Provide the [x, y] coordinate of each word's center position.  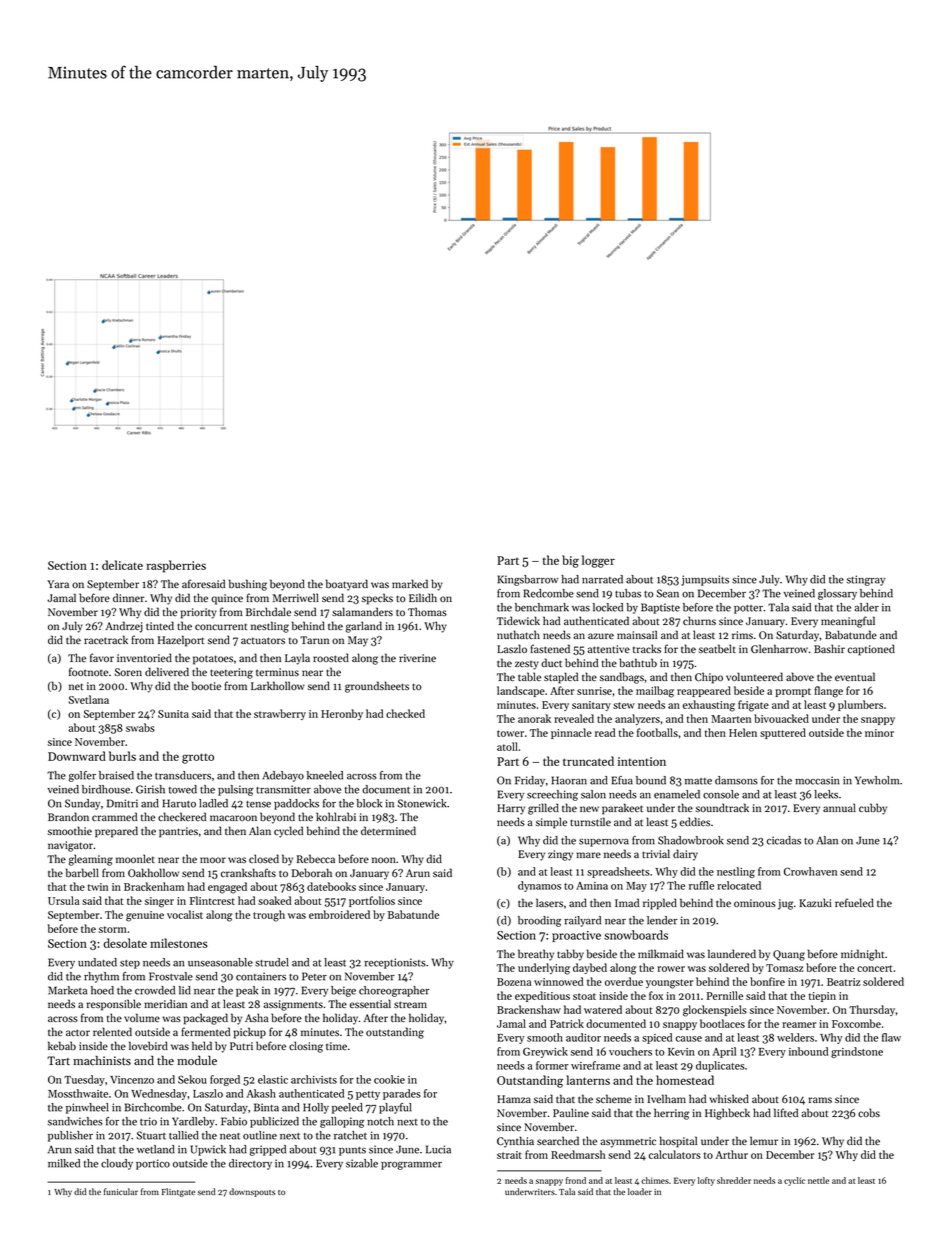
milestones [179, 943]
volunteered [754, 676]
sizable [362, 1163]
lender [662, 920]
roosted [331, 657]
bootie [206, 685]
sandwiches [75, 1121]
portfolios [372, 901]
